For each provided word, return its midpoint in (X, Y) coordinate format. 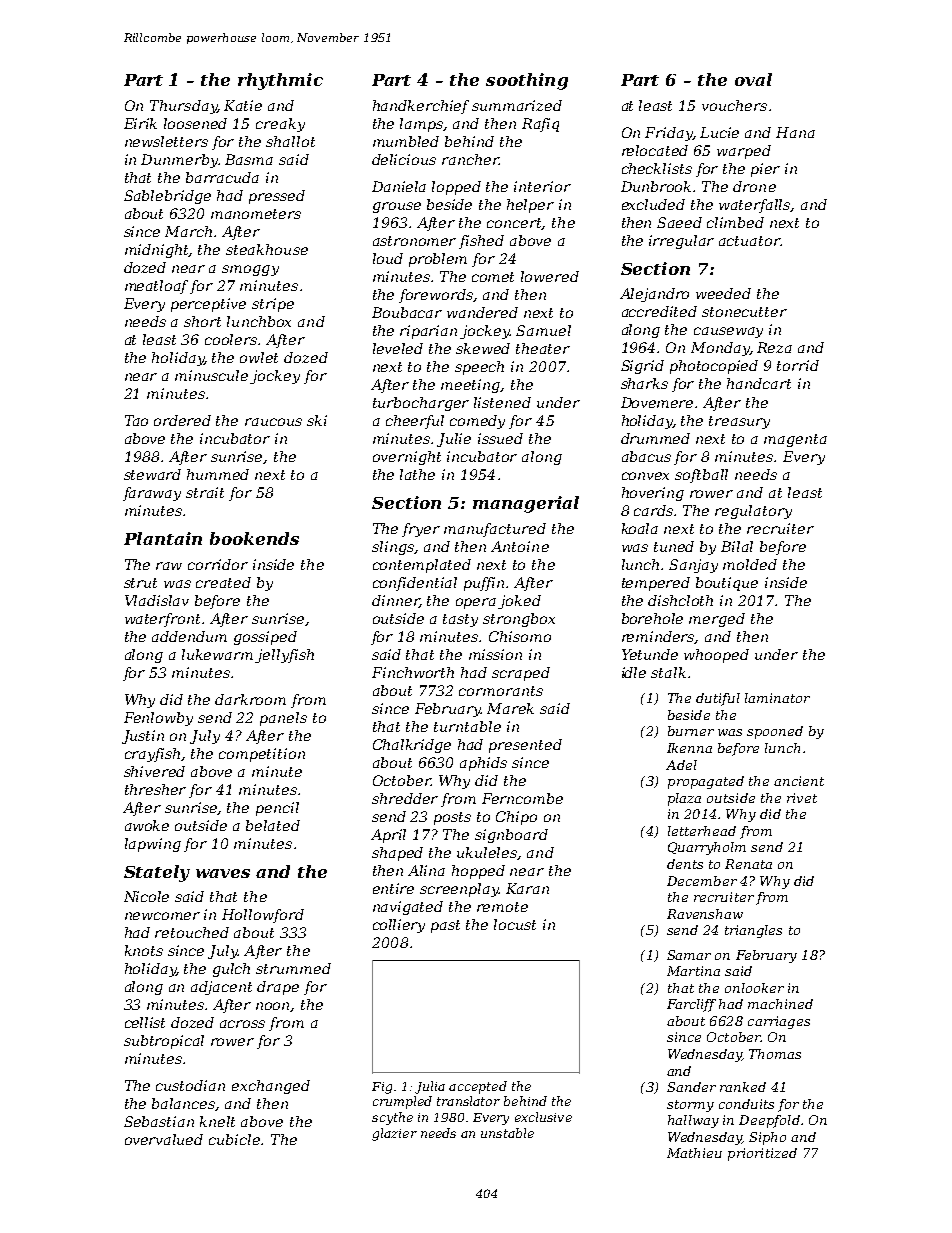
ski (317, 420)
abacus (646, 456)
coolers (231, 339)
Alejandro (654, 295)
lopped (456, 188)
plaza (684, 799)
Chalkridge (412, 746)
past (445, 926)
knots (144, 950)
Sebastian (159, 1121)
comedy (477, 422)
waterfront (162, 620)
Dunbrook (656, 186)
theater (543, 348)
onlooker (754, 988)
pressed (277, 197)
